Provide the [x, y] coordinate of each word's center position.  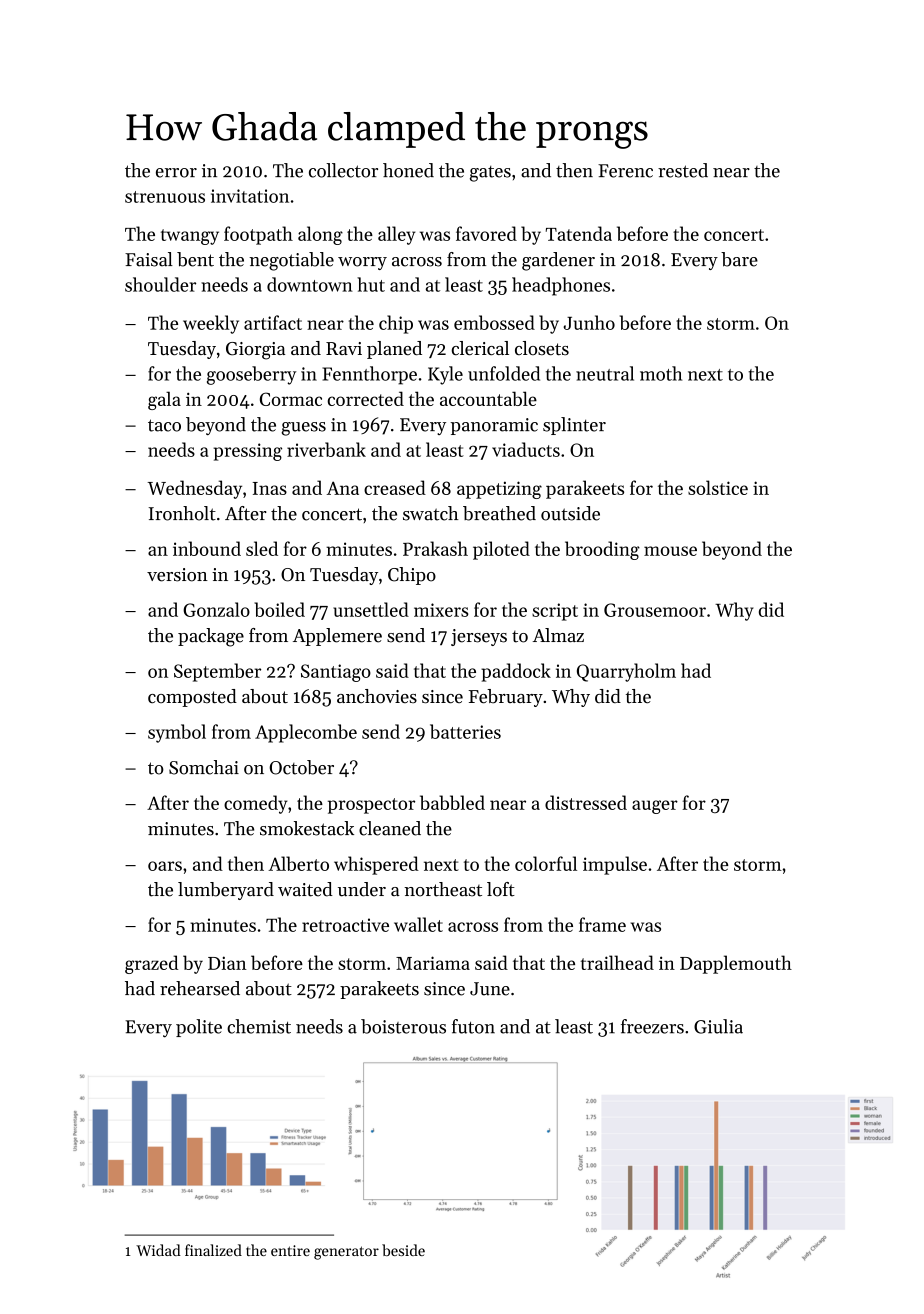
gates [490, 174]
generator [346, 1253]
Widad [158, 1250]
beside [403, 1250]
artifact [273, 322]
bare [739, 259]
